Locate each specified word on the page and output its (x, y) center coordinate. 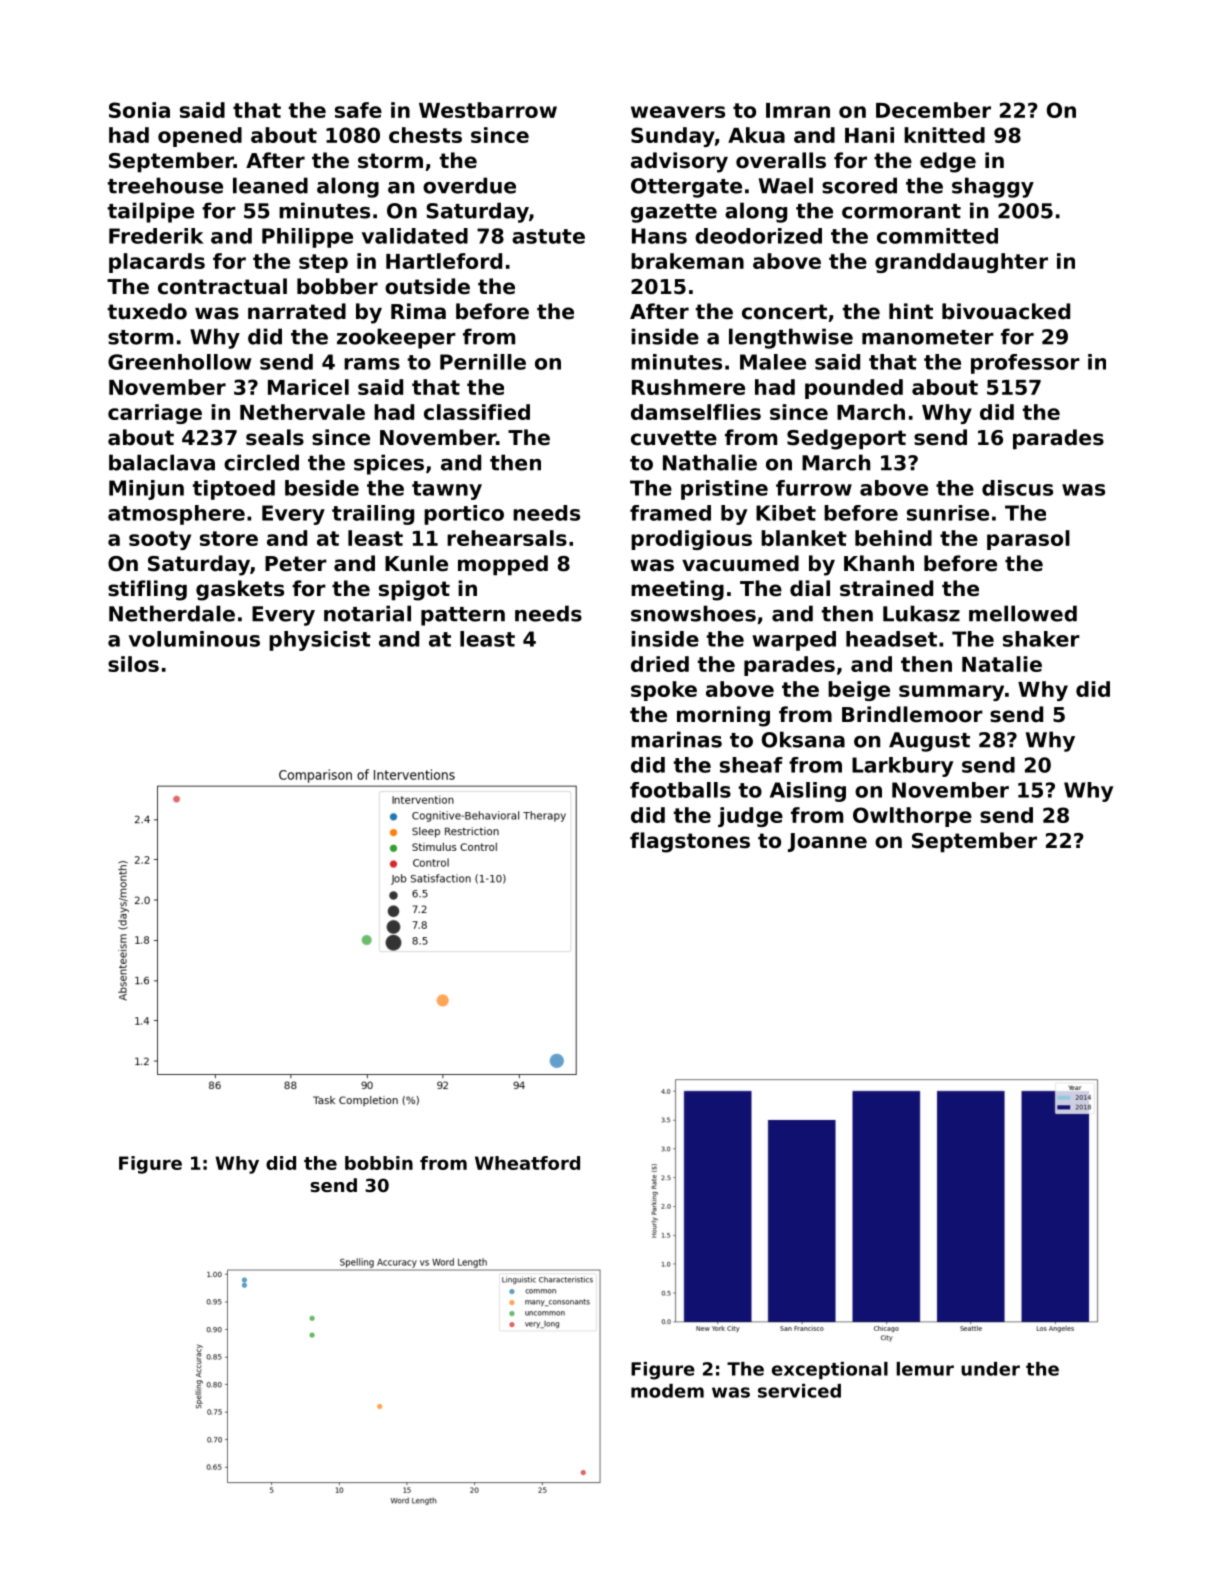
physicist (320, 641)
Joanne (827, 842)
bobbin (379, 1163)
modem (667, 1391)
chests (425, 135)
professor (1025, 364)
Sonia (139, 110)
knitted (944, 135)
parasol (1028, 540)
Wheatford (527, 1163)
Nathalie (710, 462)
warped (794, 641)
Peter (296, 564)
